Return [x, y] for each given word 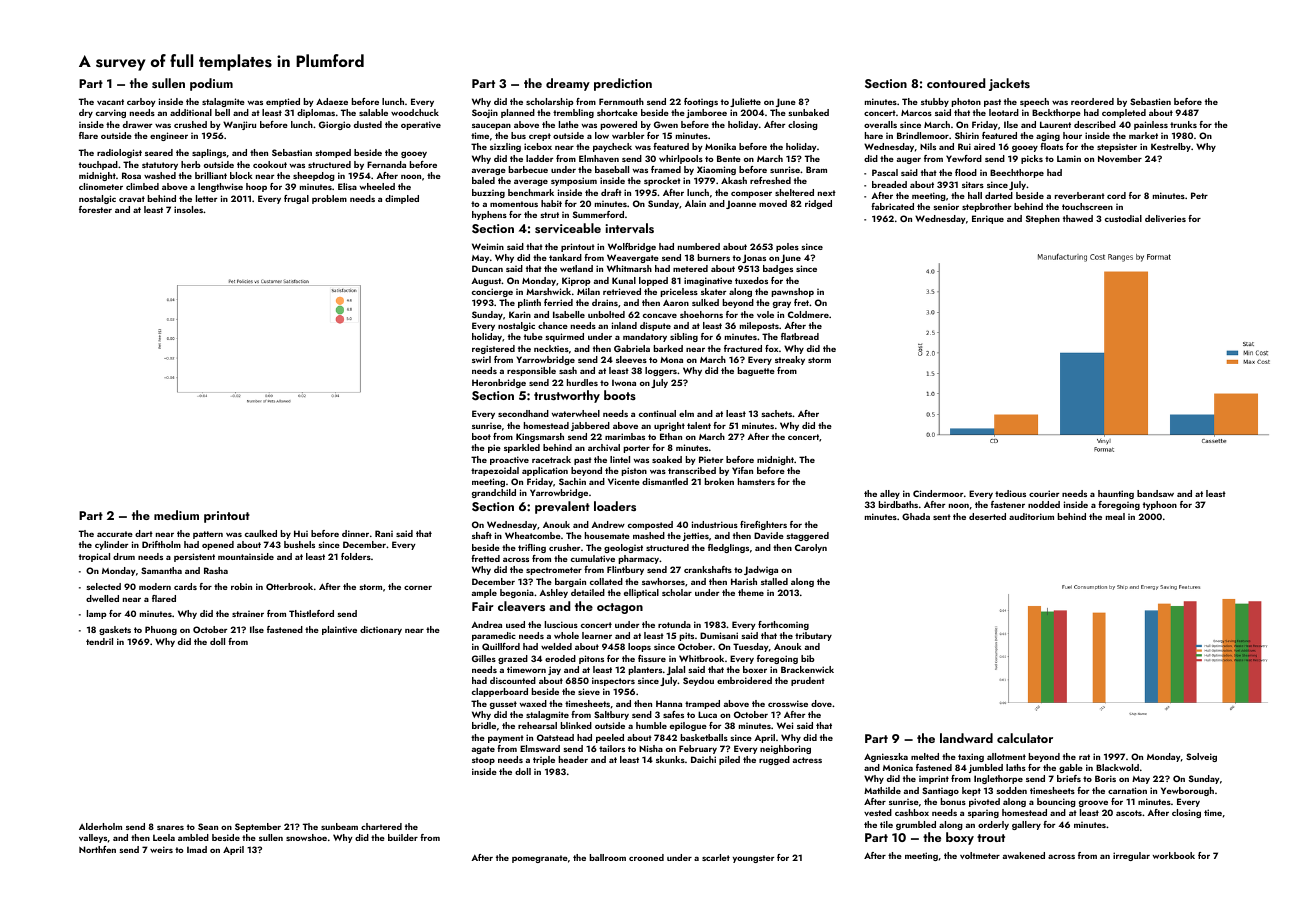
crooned [646, 857]
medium [176, 515]
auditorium [1031, 516]
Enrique [988, 219]
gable [1071, 768]
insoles [188, 209]
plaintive [339, 630]
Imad [197, 849]
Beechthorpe [1017, 173]
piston [634, 471]
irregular [1131, 856]
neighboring [785, 749]
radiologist [119, 153]
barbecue [528, 169]
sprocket [662, 181]
